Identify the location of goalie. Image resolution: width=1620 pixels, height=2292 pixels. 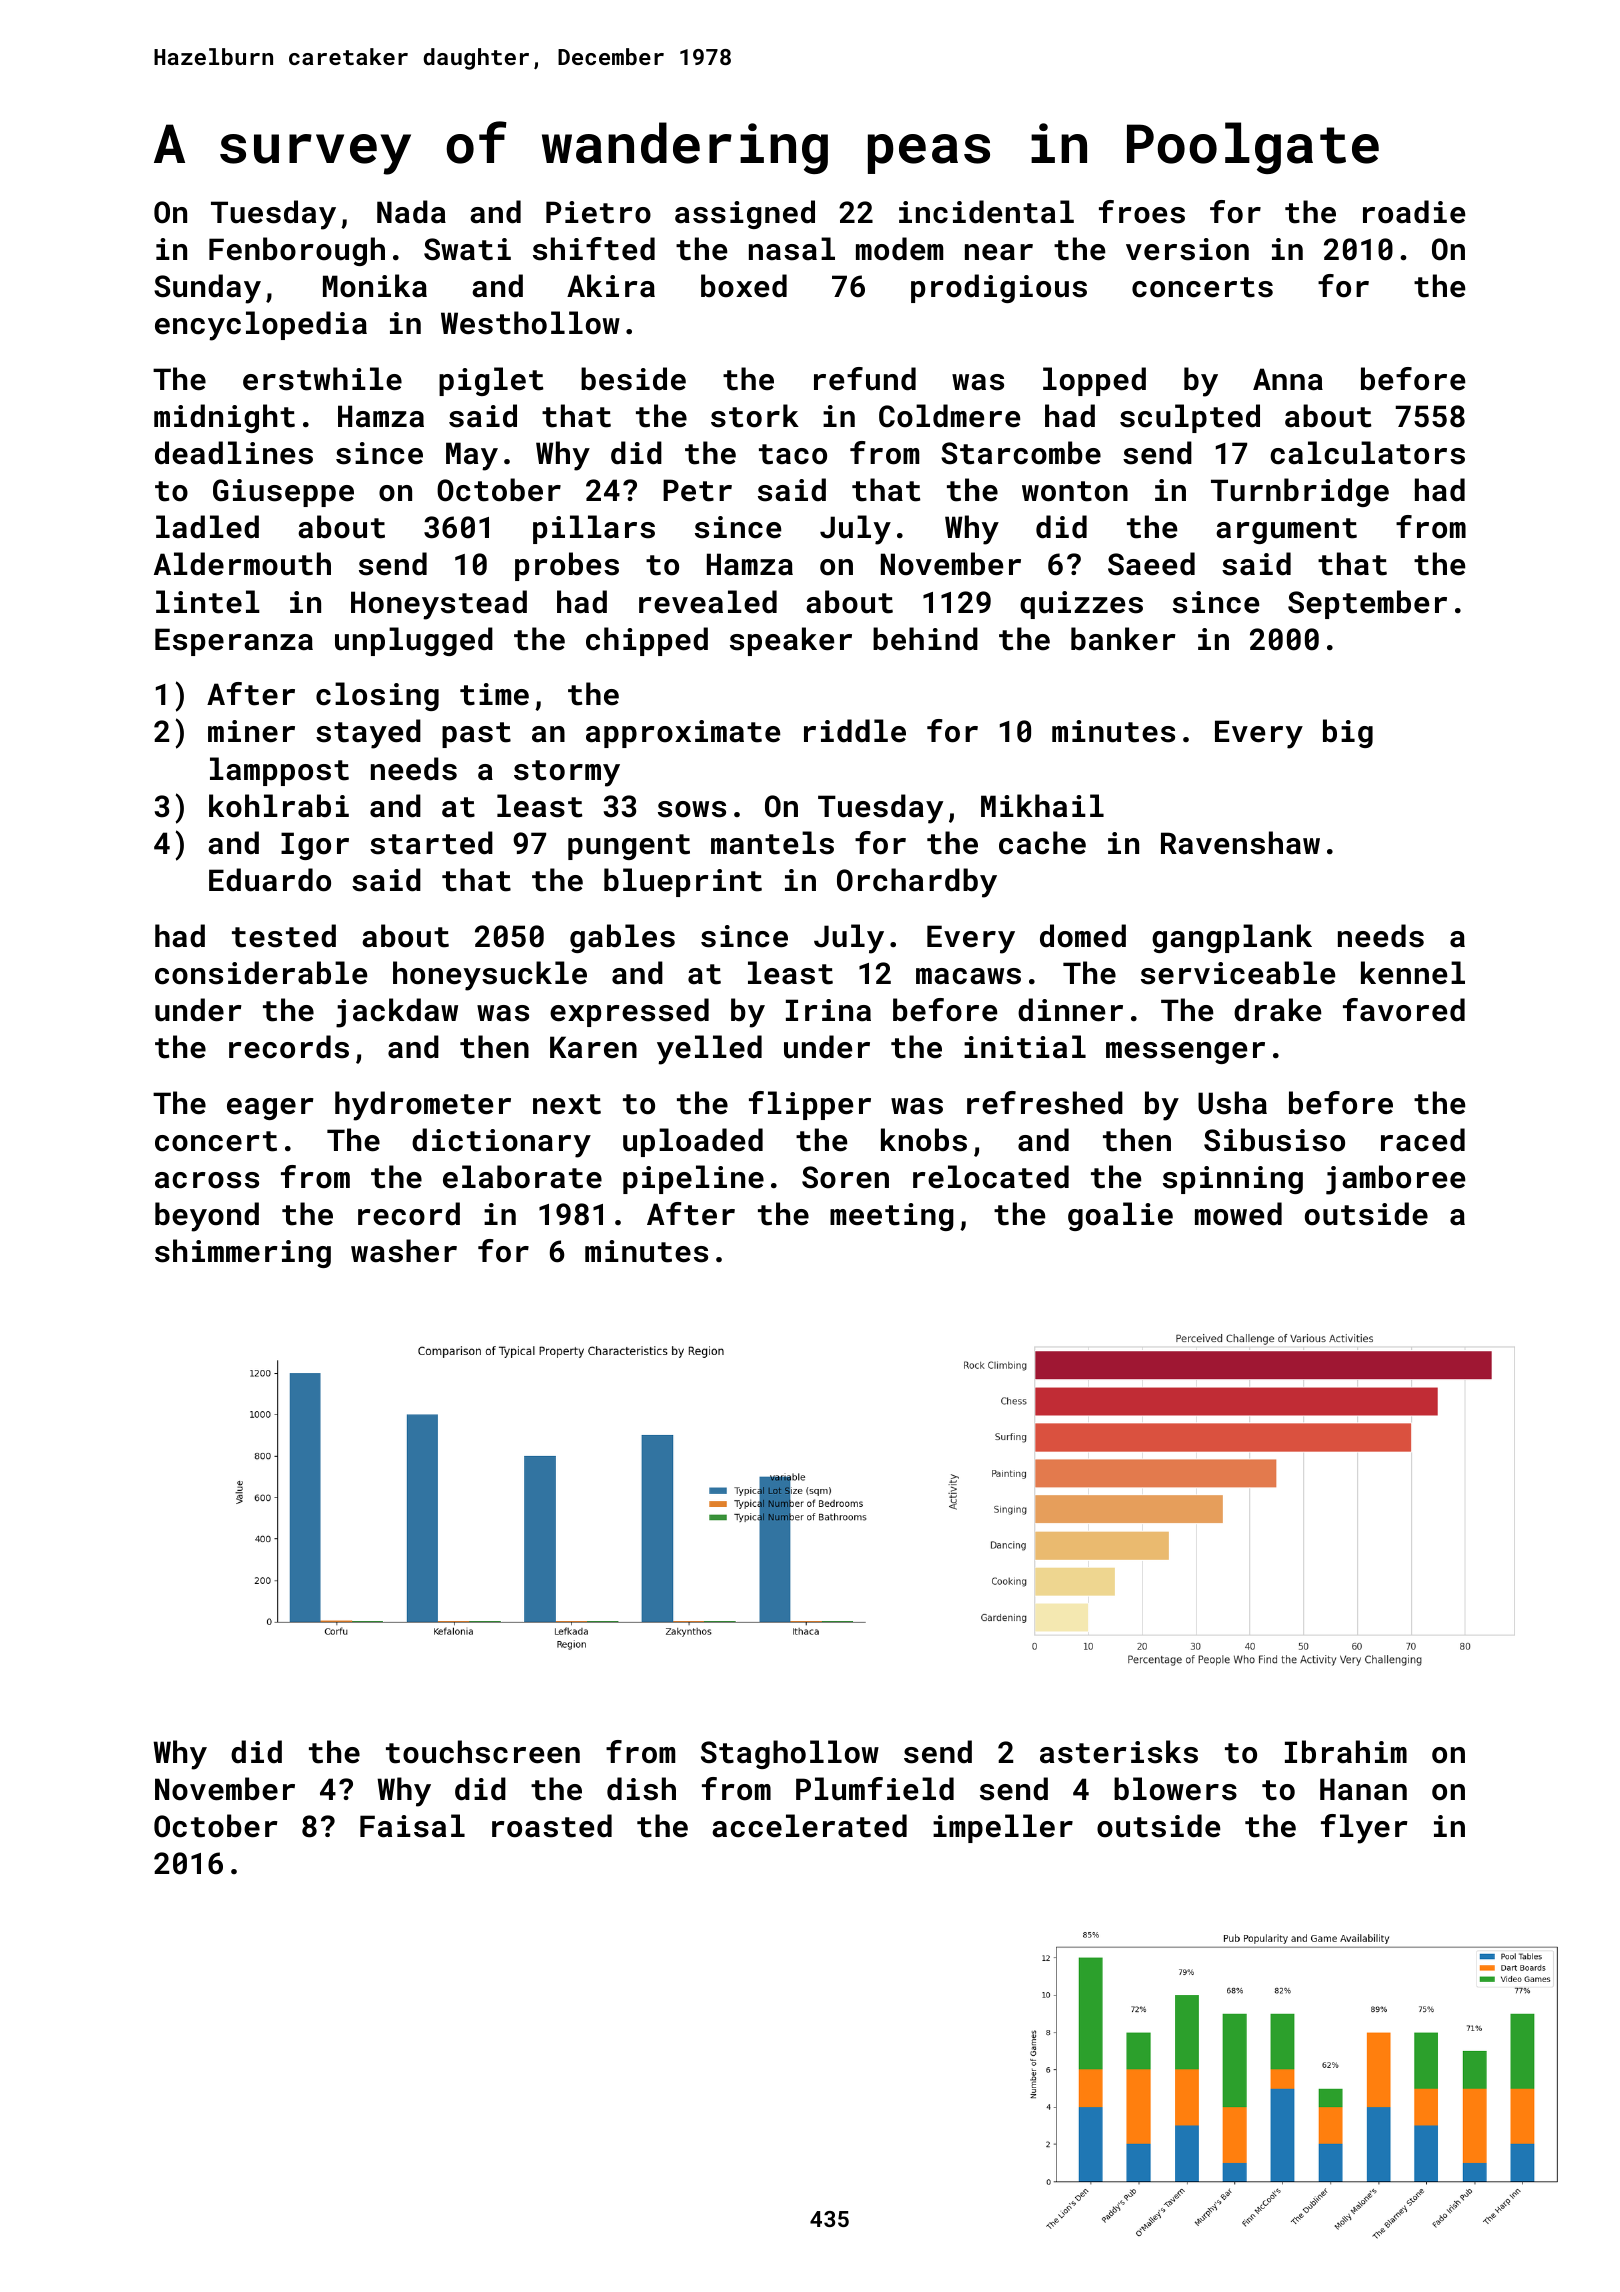
(1120, 1216).
